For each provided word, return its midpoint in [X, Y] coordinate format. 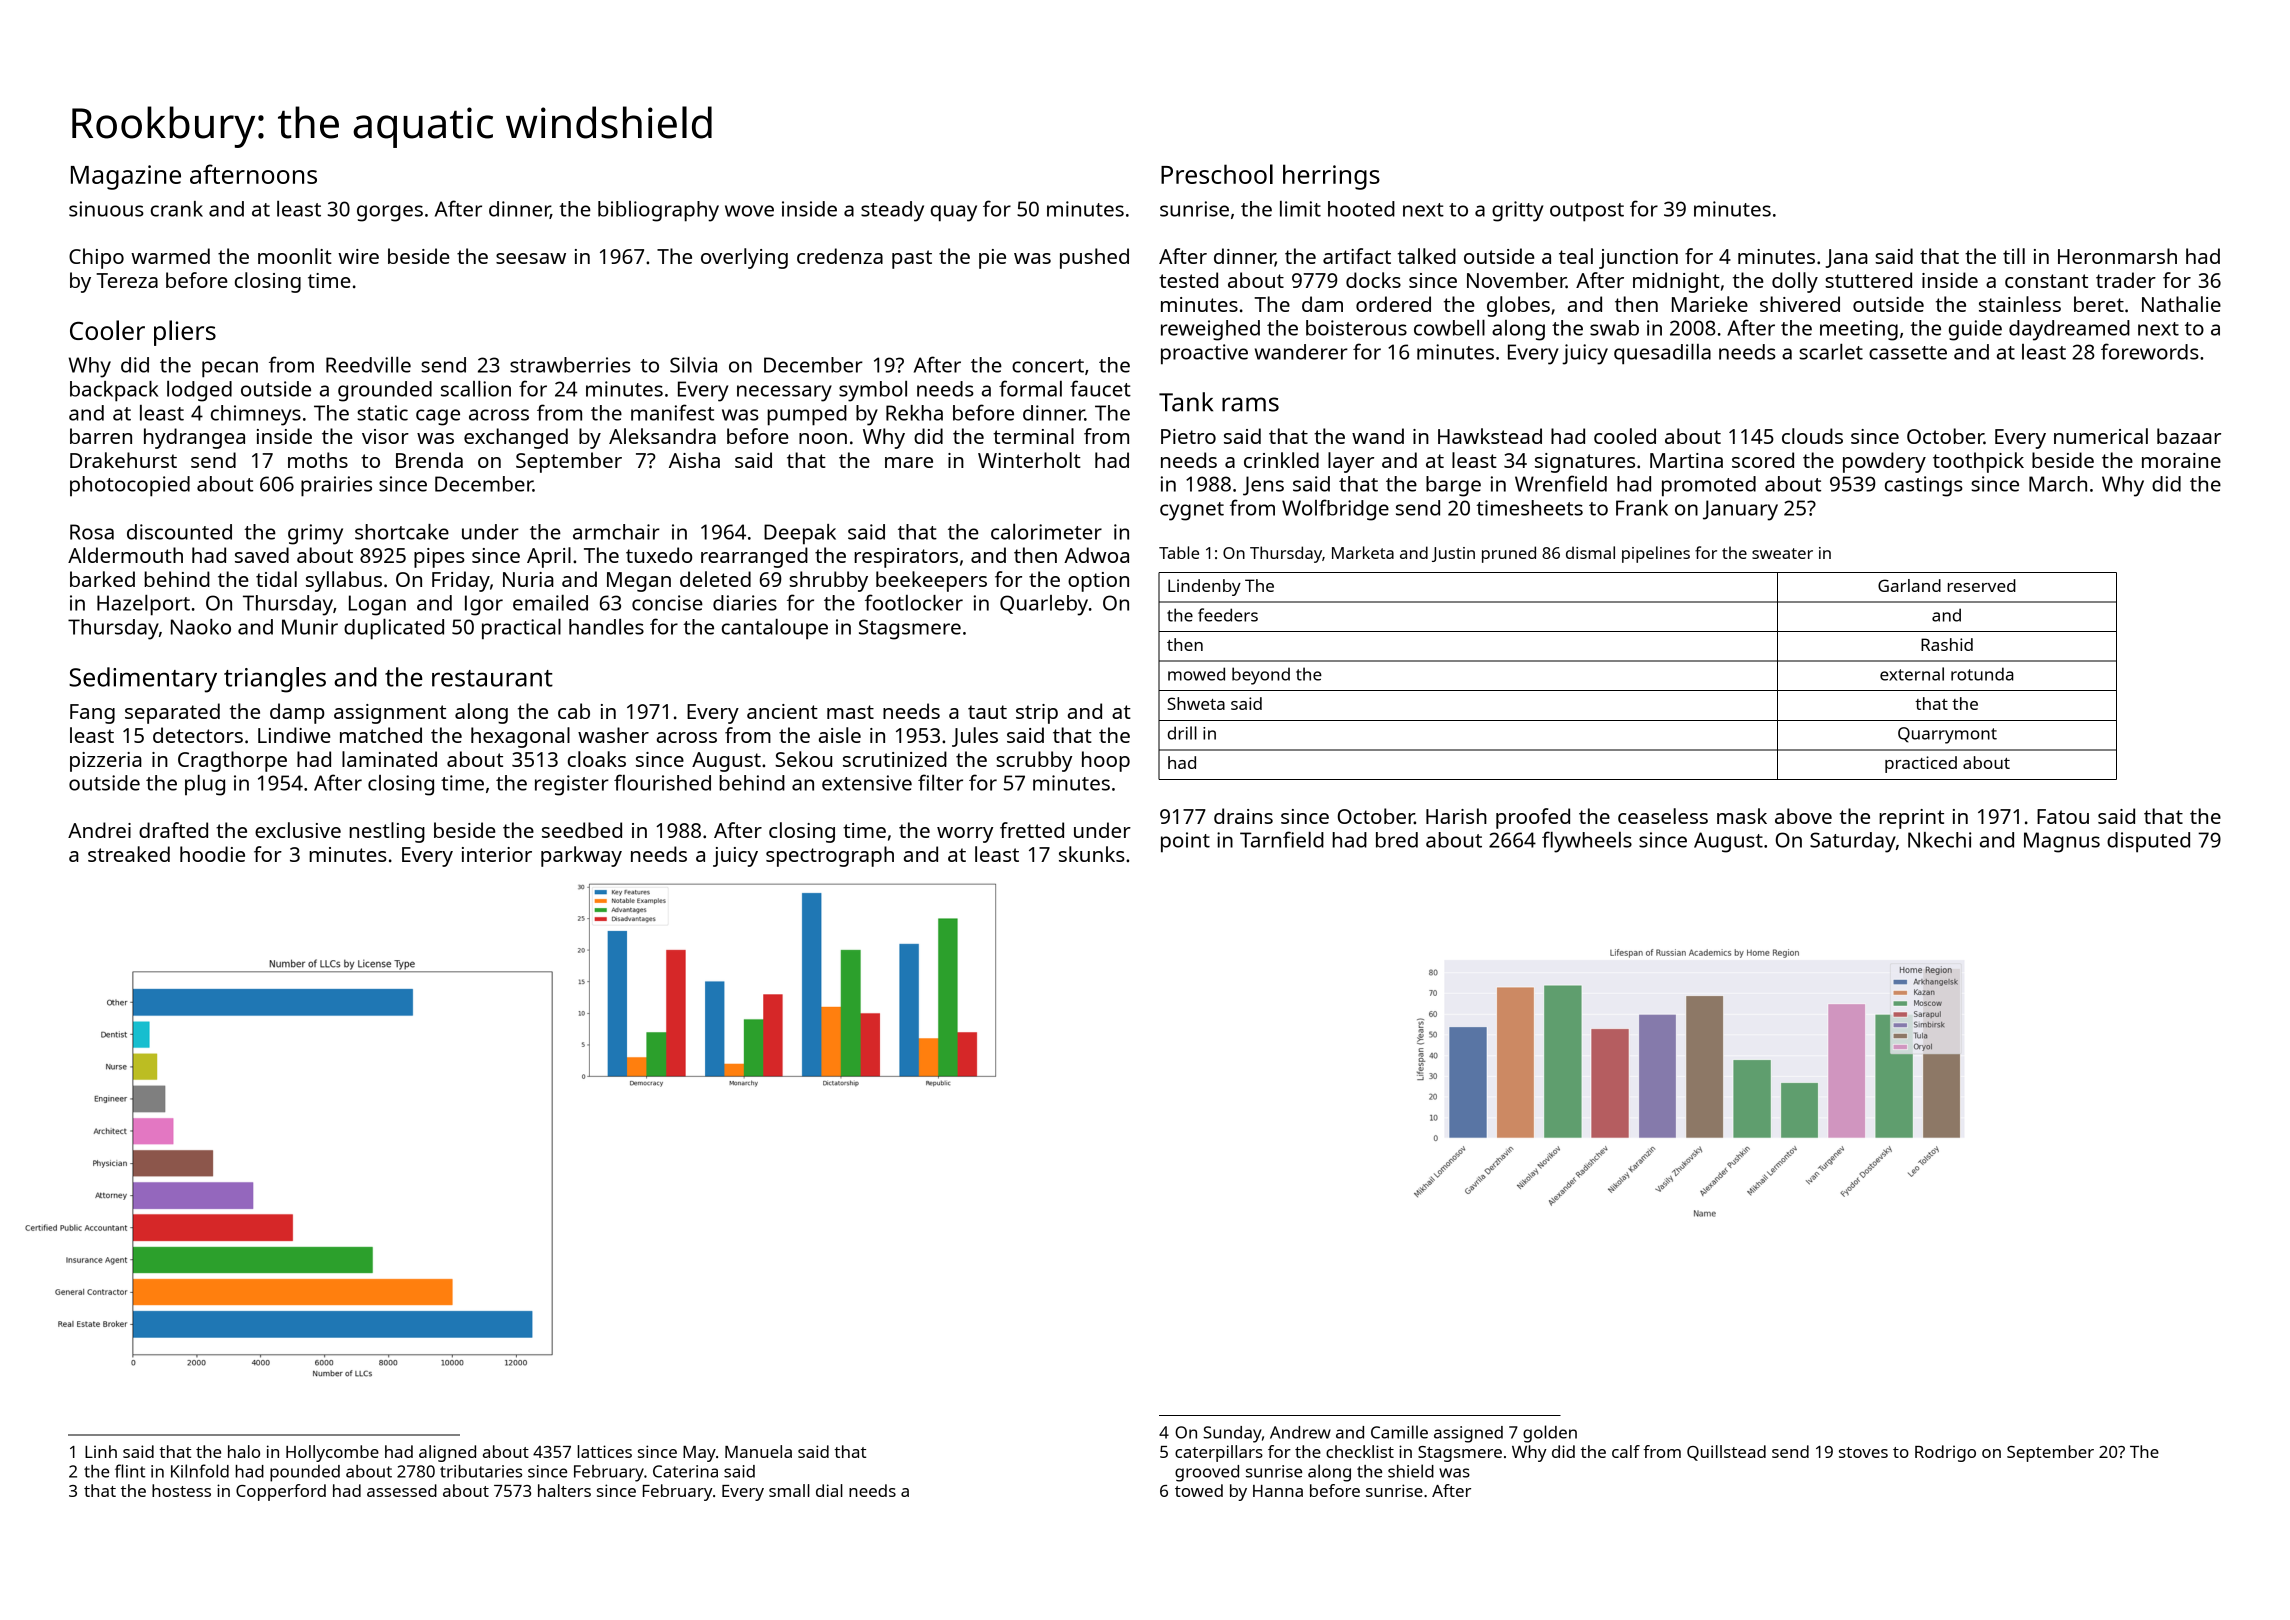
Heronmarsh [2117, 256]
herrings [1331, 177]
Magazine [126, 177]
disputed [2148, 842]
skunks [1092, 854]
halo [244, 1451]
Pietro [1188, 436]
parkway [581, 856]
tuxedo [659, 555]
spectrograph [830, 856]
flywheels [1587, 842]
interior [497, 854]
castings [1924, 486]
